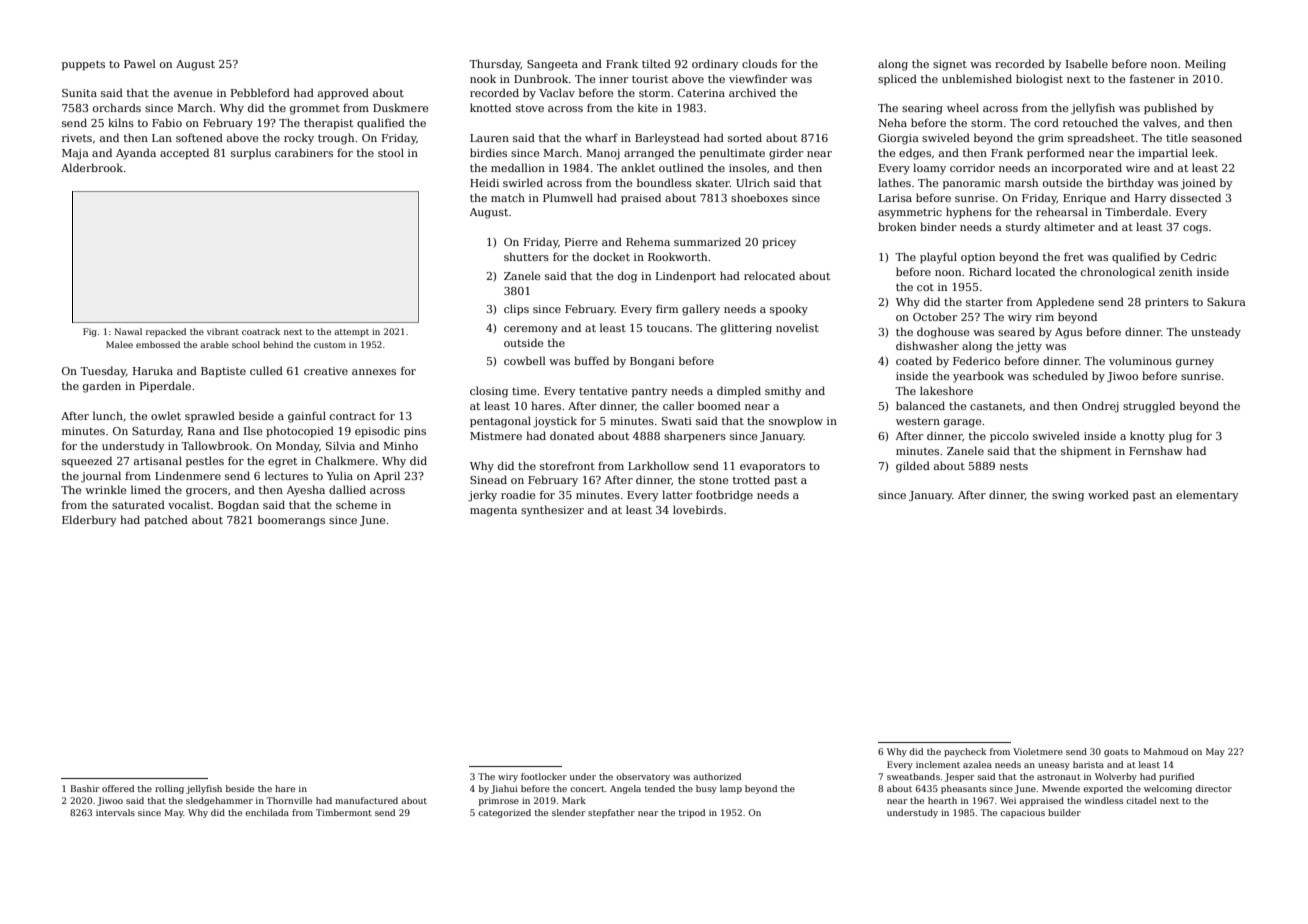  Describe the element at coordinates (1090, 122) in the page. I see `retouched` at that location.
